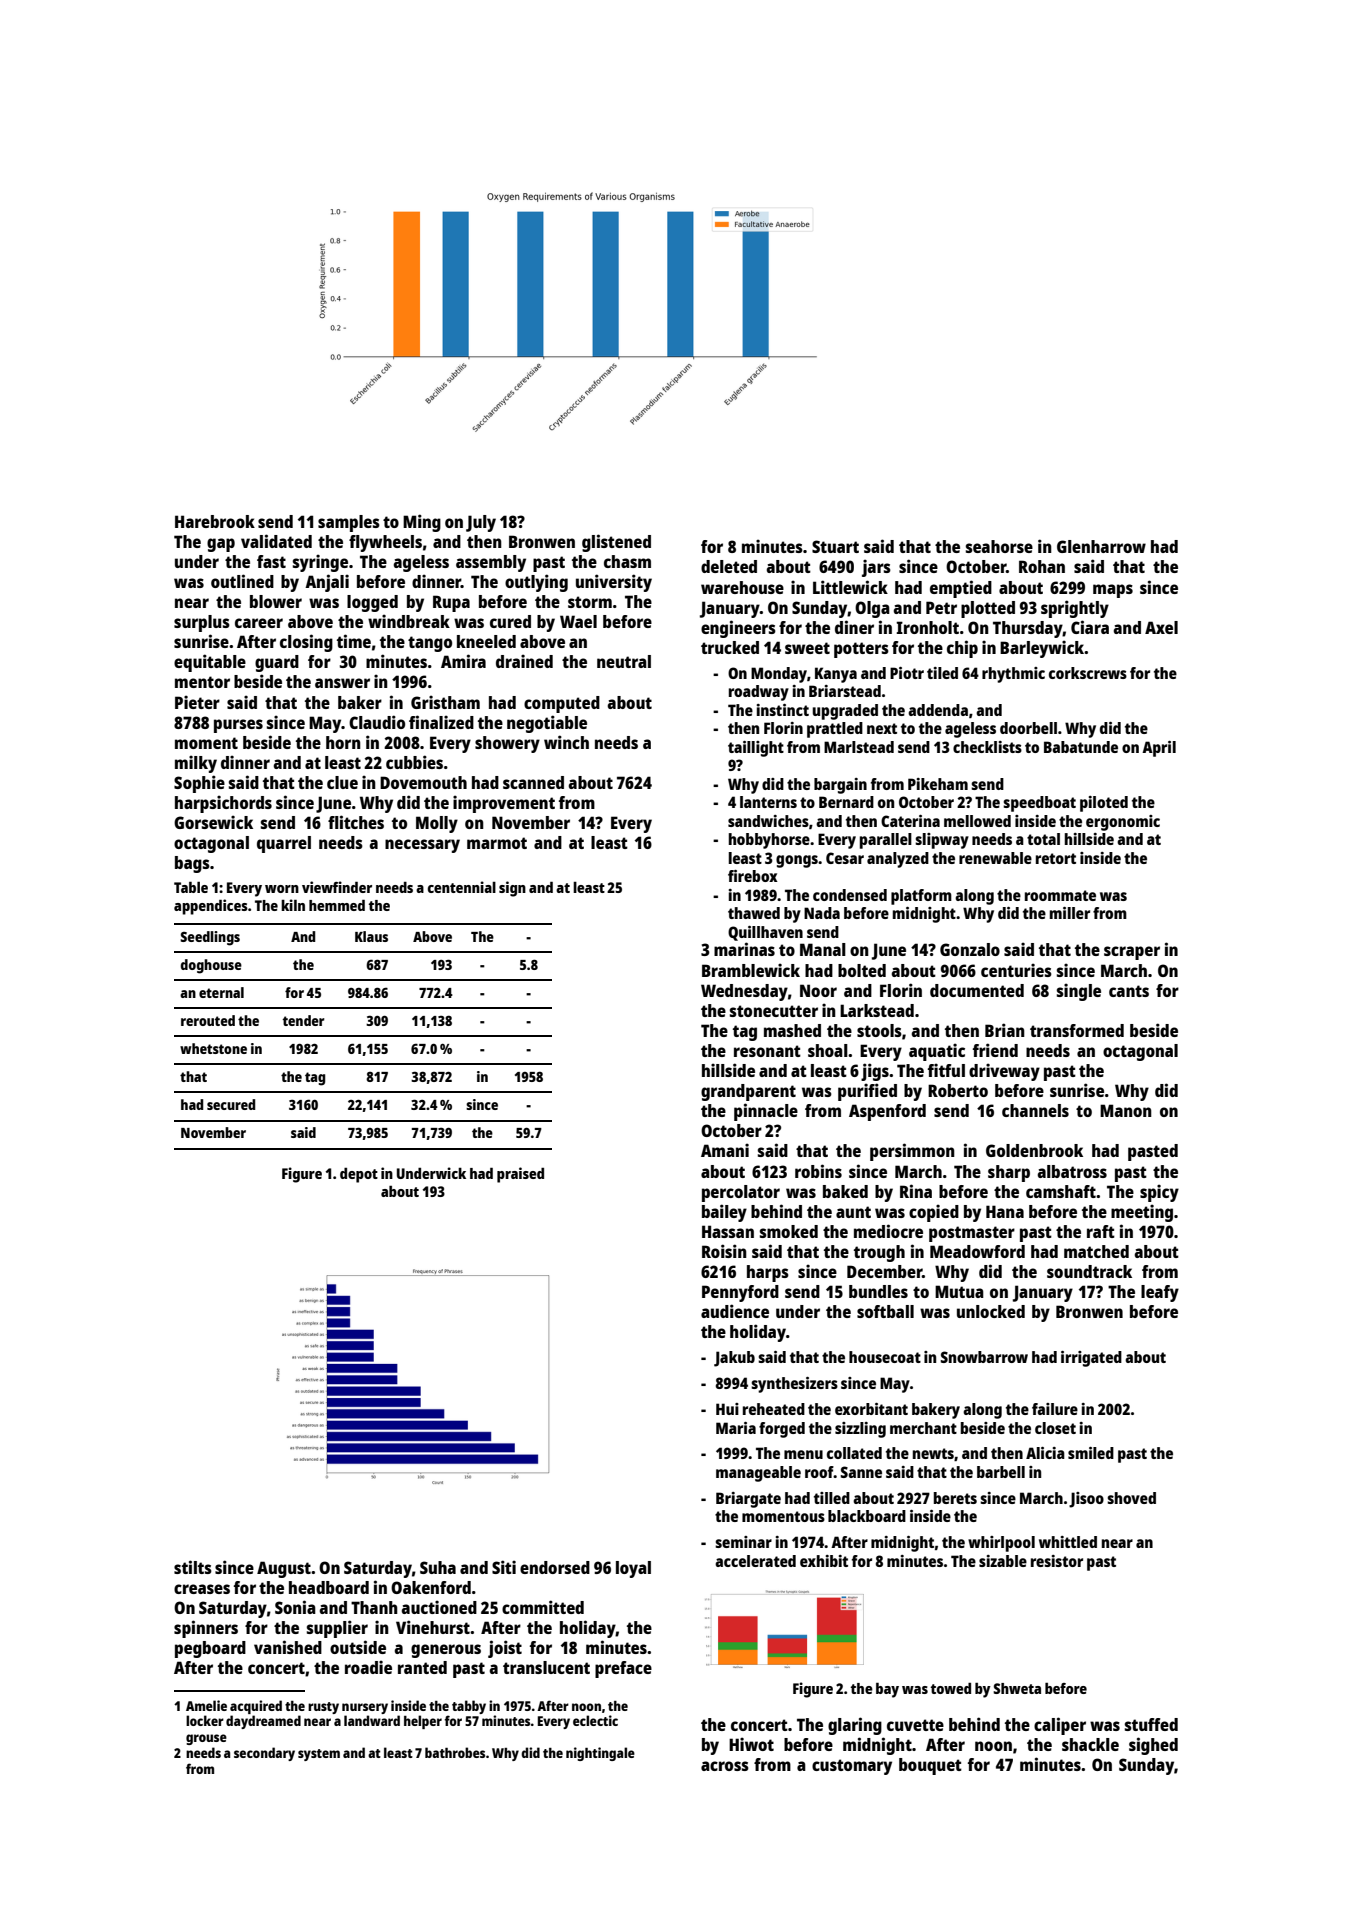 This screenshot has height=1913, width=1353. What do you see at coordinates (264, 1754) in the screenshot?
I see `secondary` at bounding box center [264, 1754].
